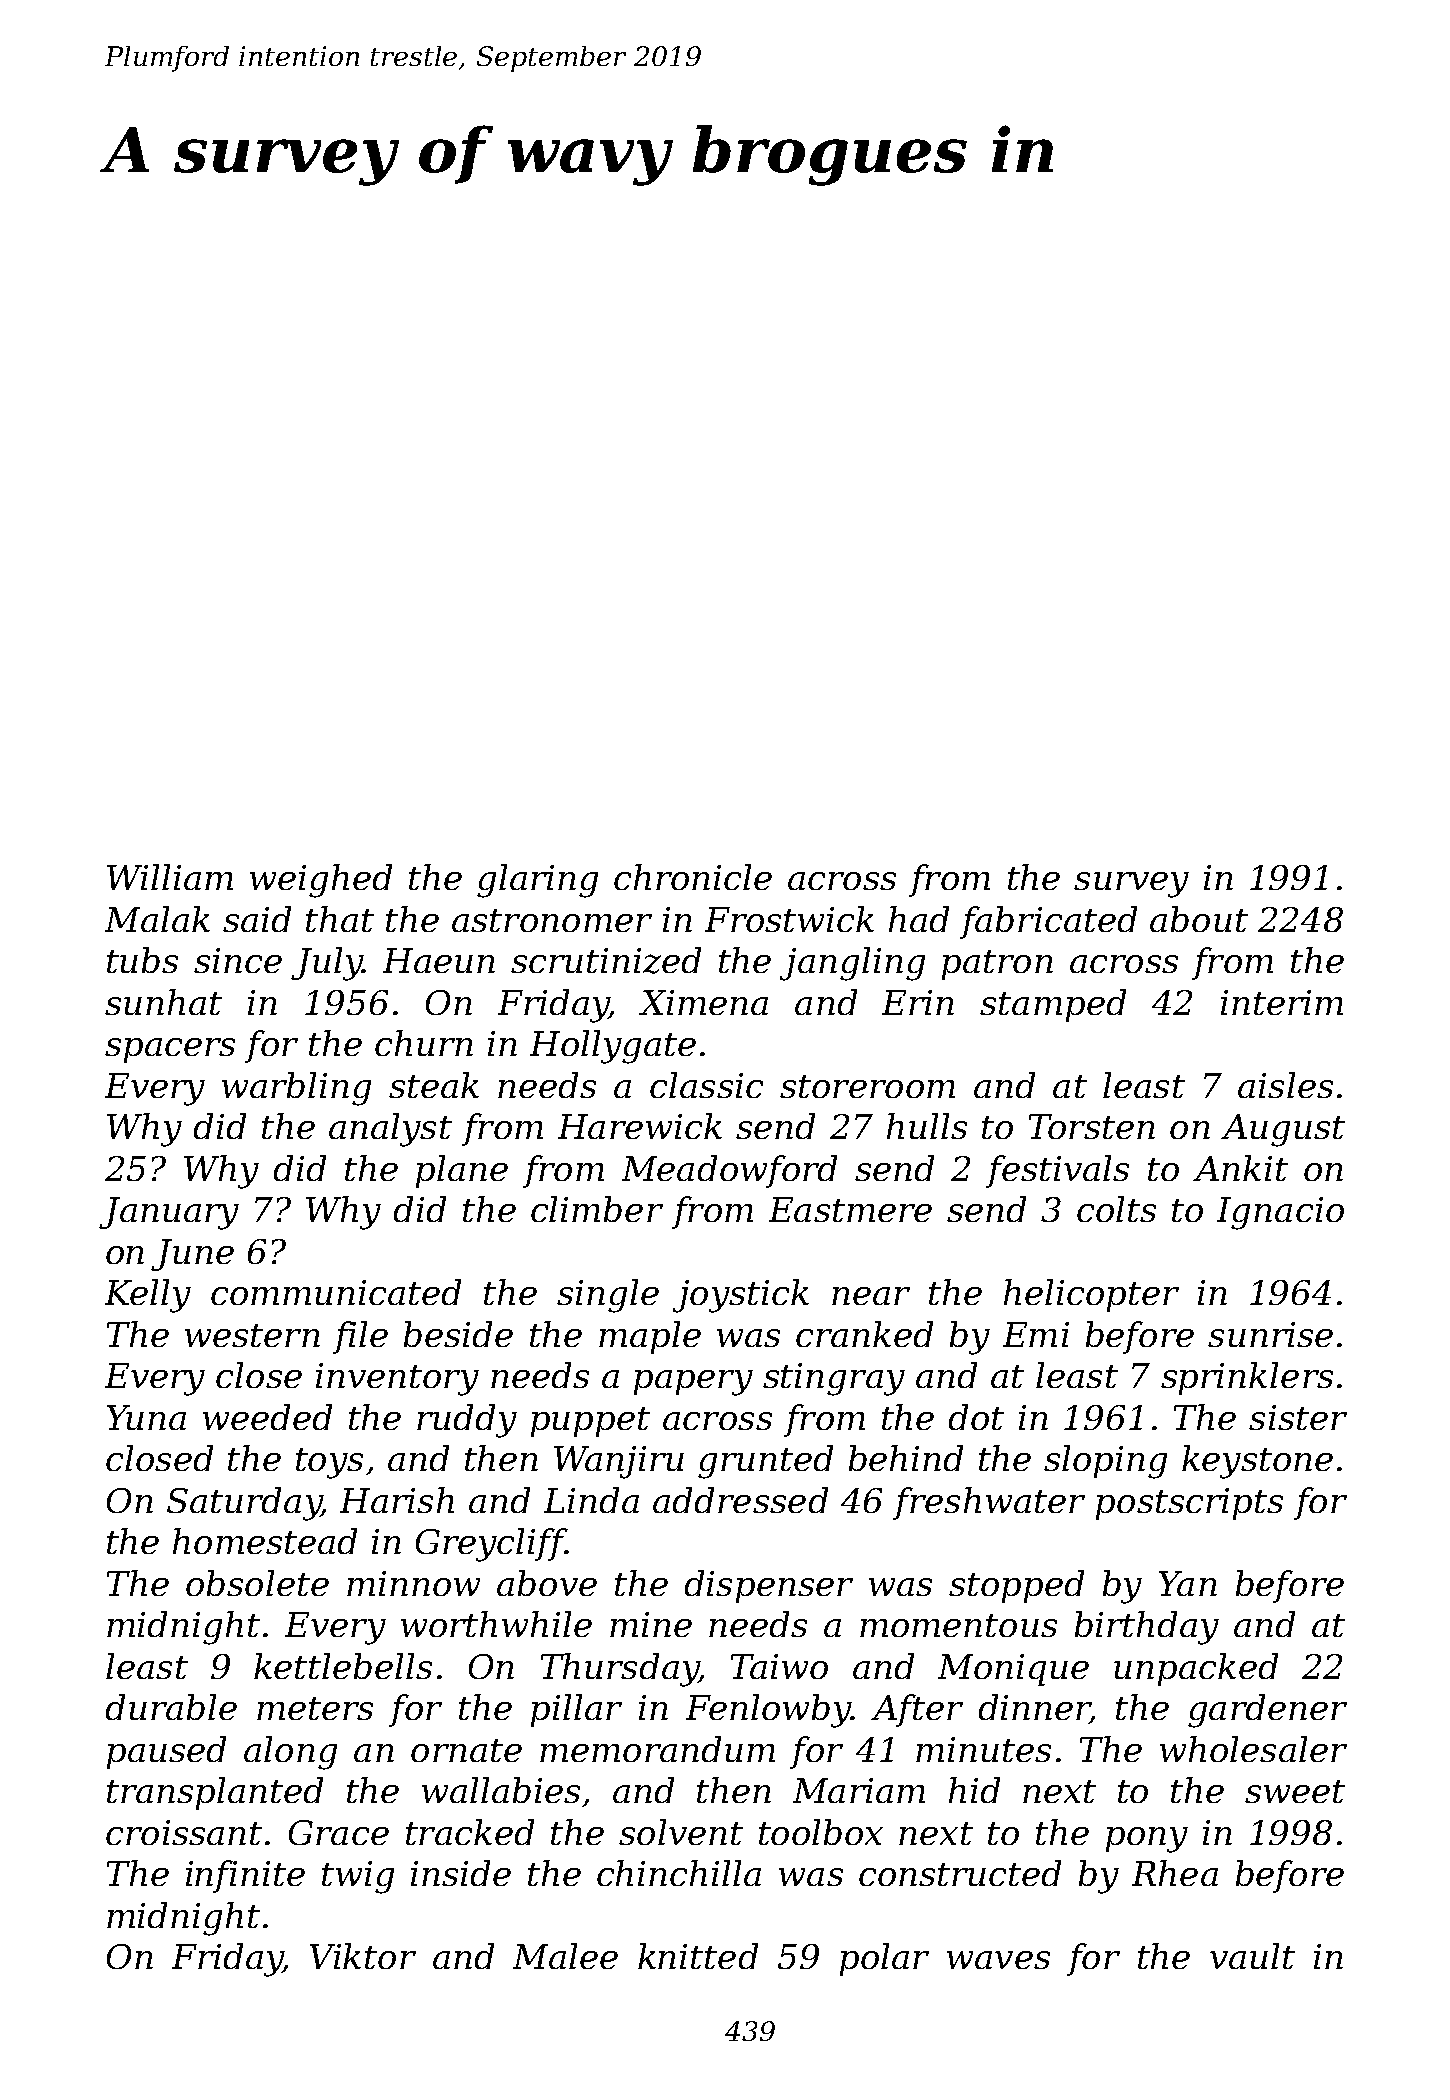 The image size is (1450, 2100). What do you see at coordinates (142, 960) in the page?
I see `tubs` at bounding box center [142, 960].
